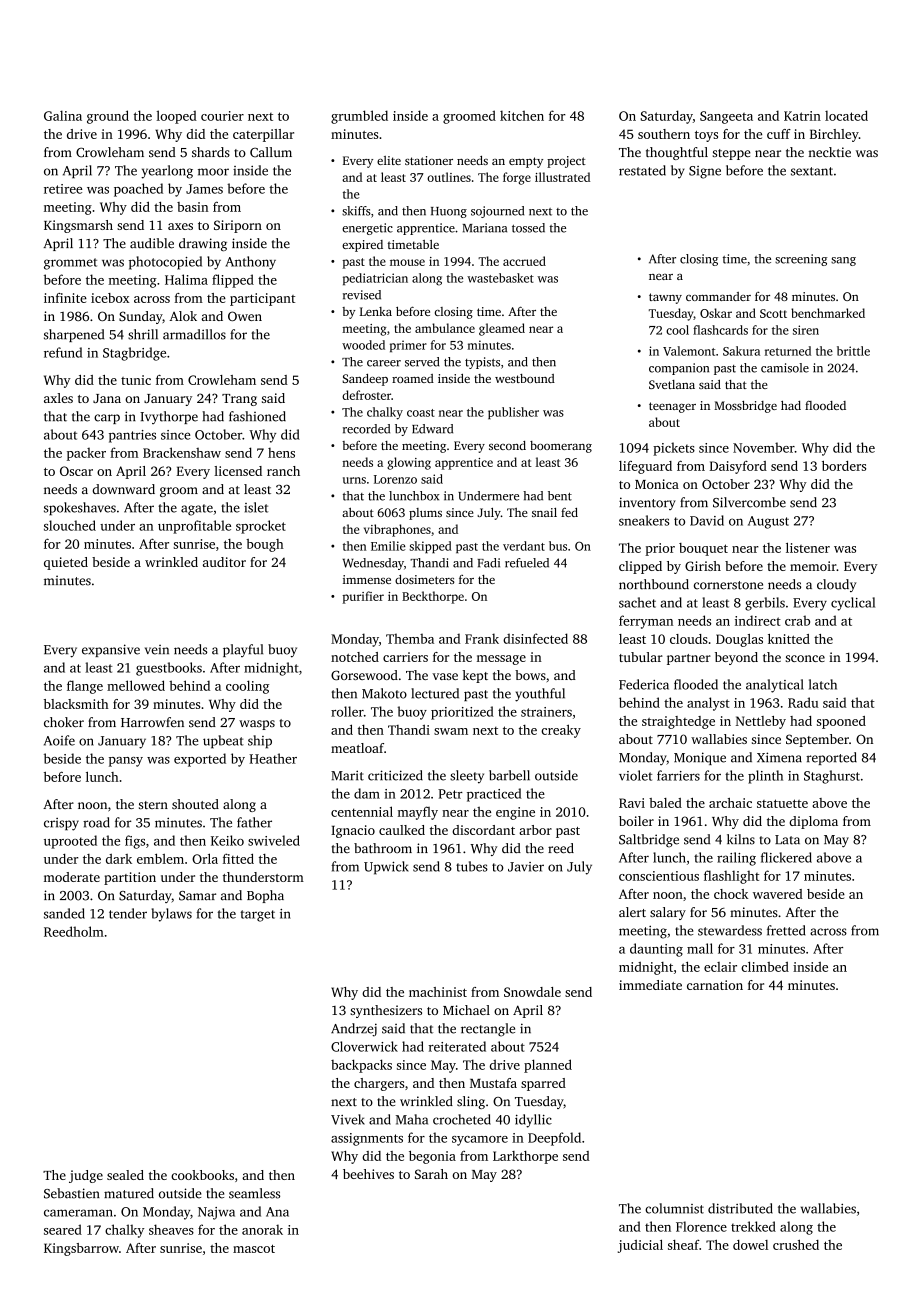 The height and width of the document is (1308, 924). What do you see at coordinates (753, 1226) in the document?
I see `trekked` at bounding box center [753, 1226].
